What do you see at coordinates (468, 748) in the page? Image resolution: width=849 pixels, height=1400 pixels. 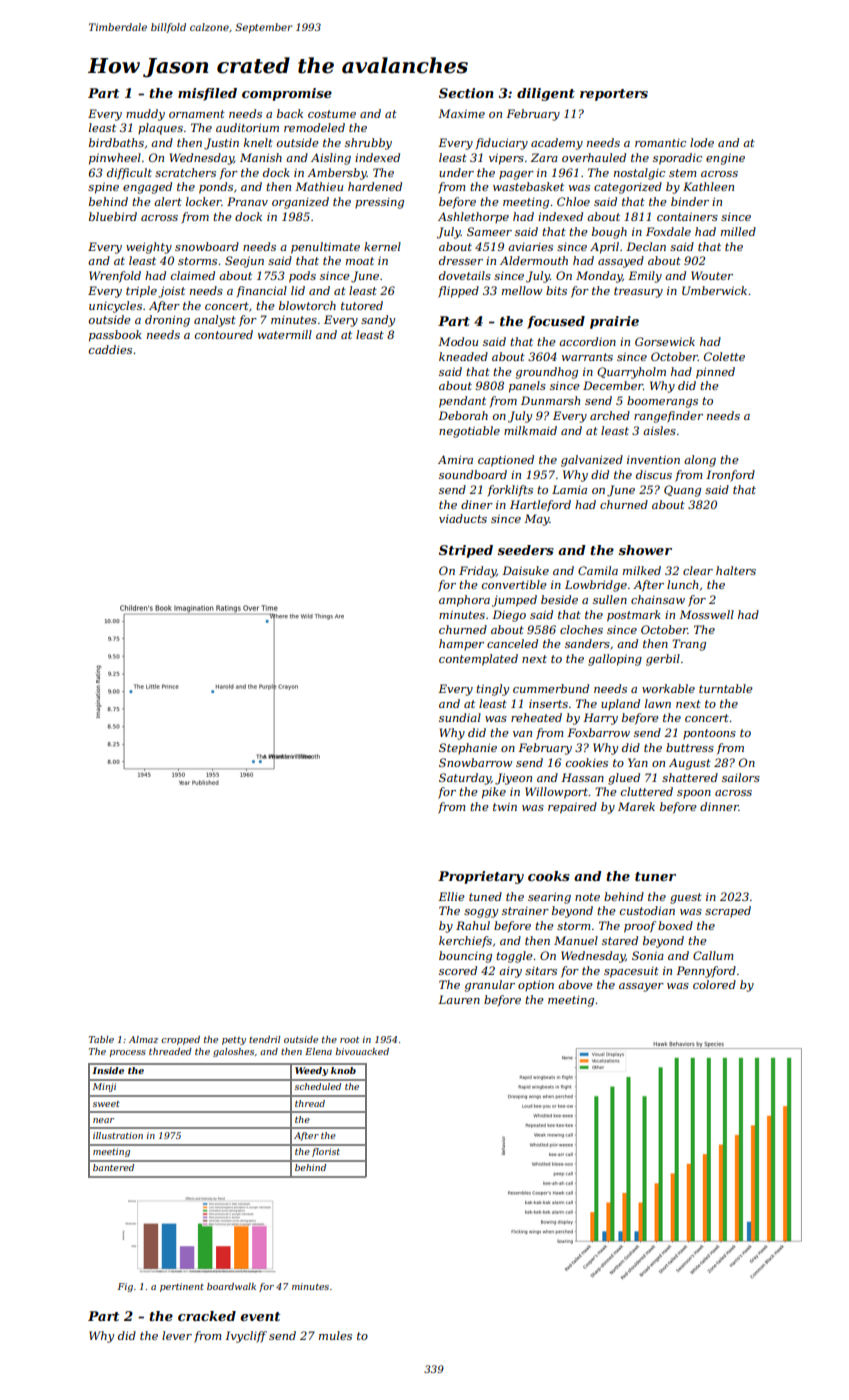 I see `Stephanie` at bounding box center [468, 748].
